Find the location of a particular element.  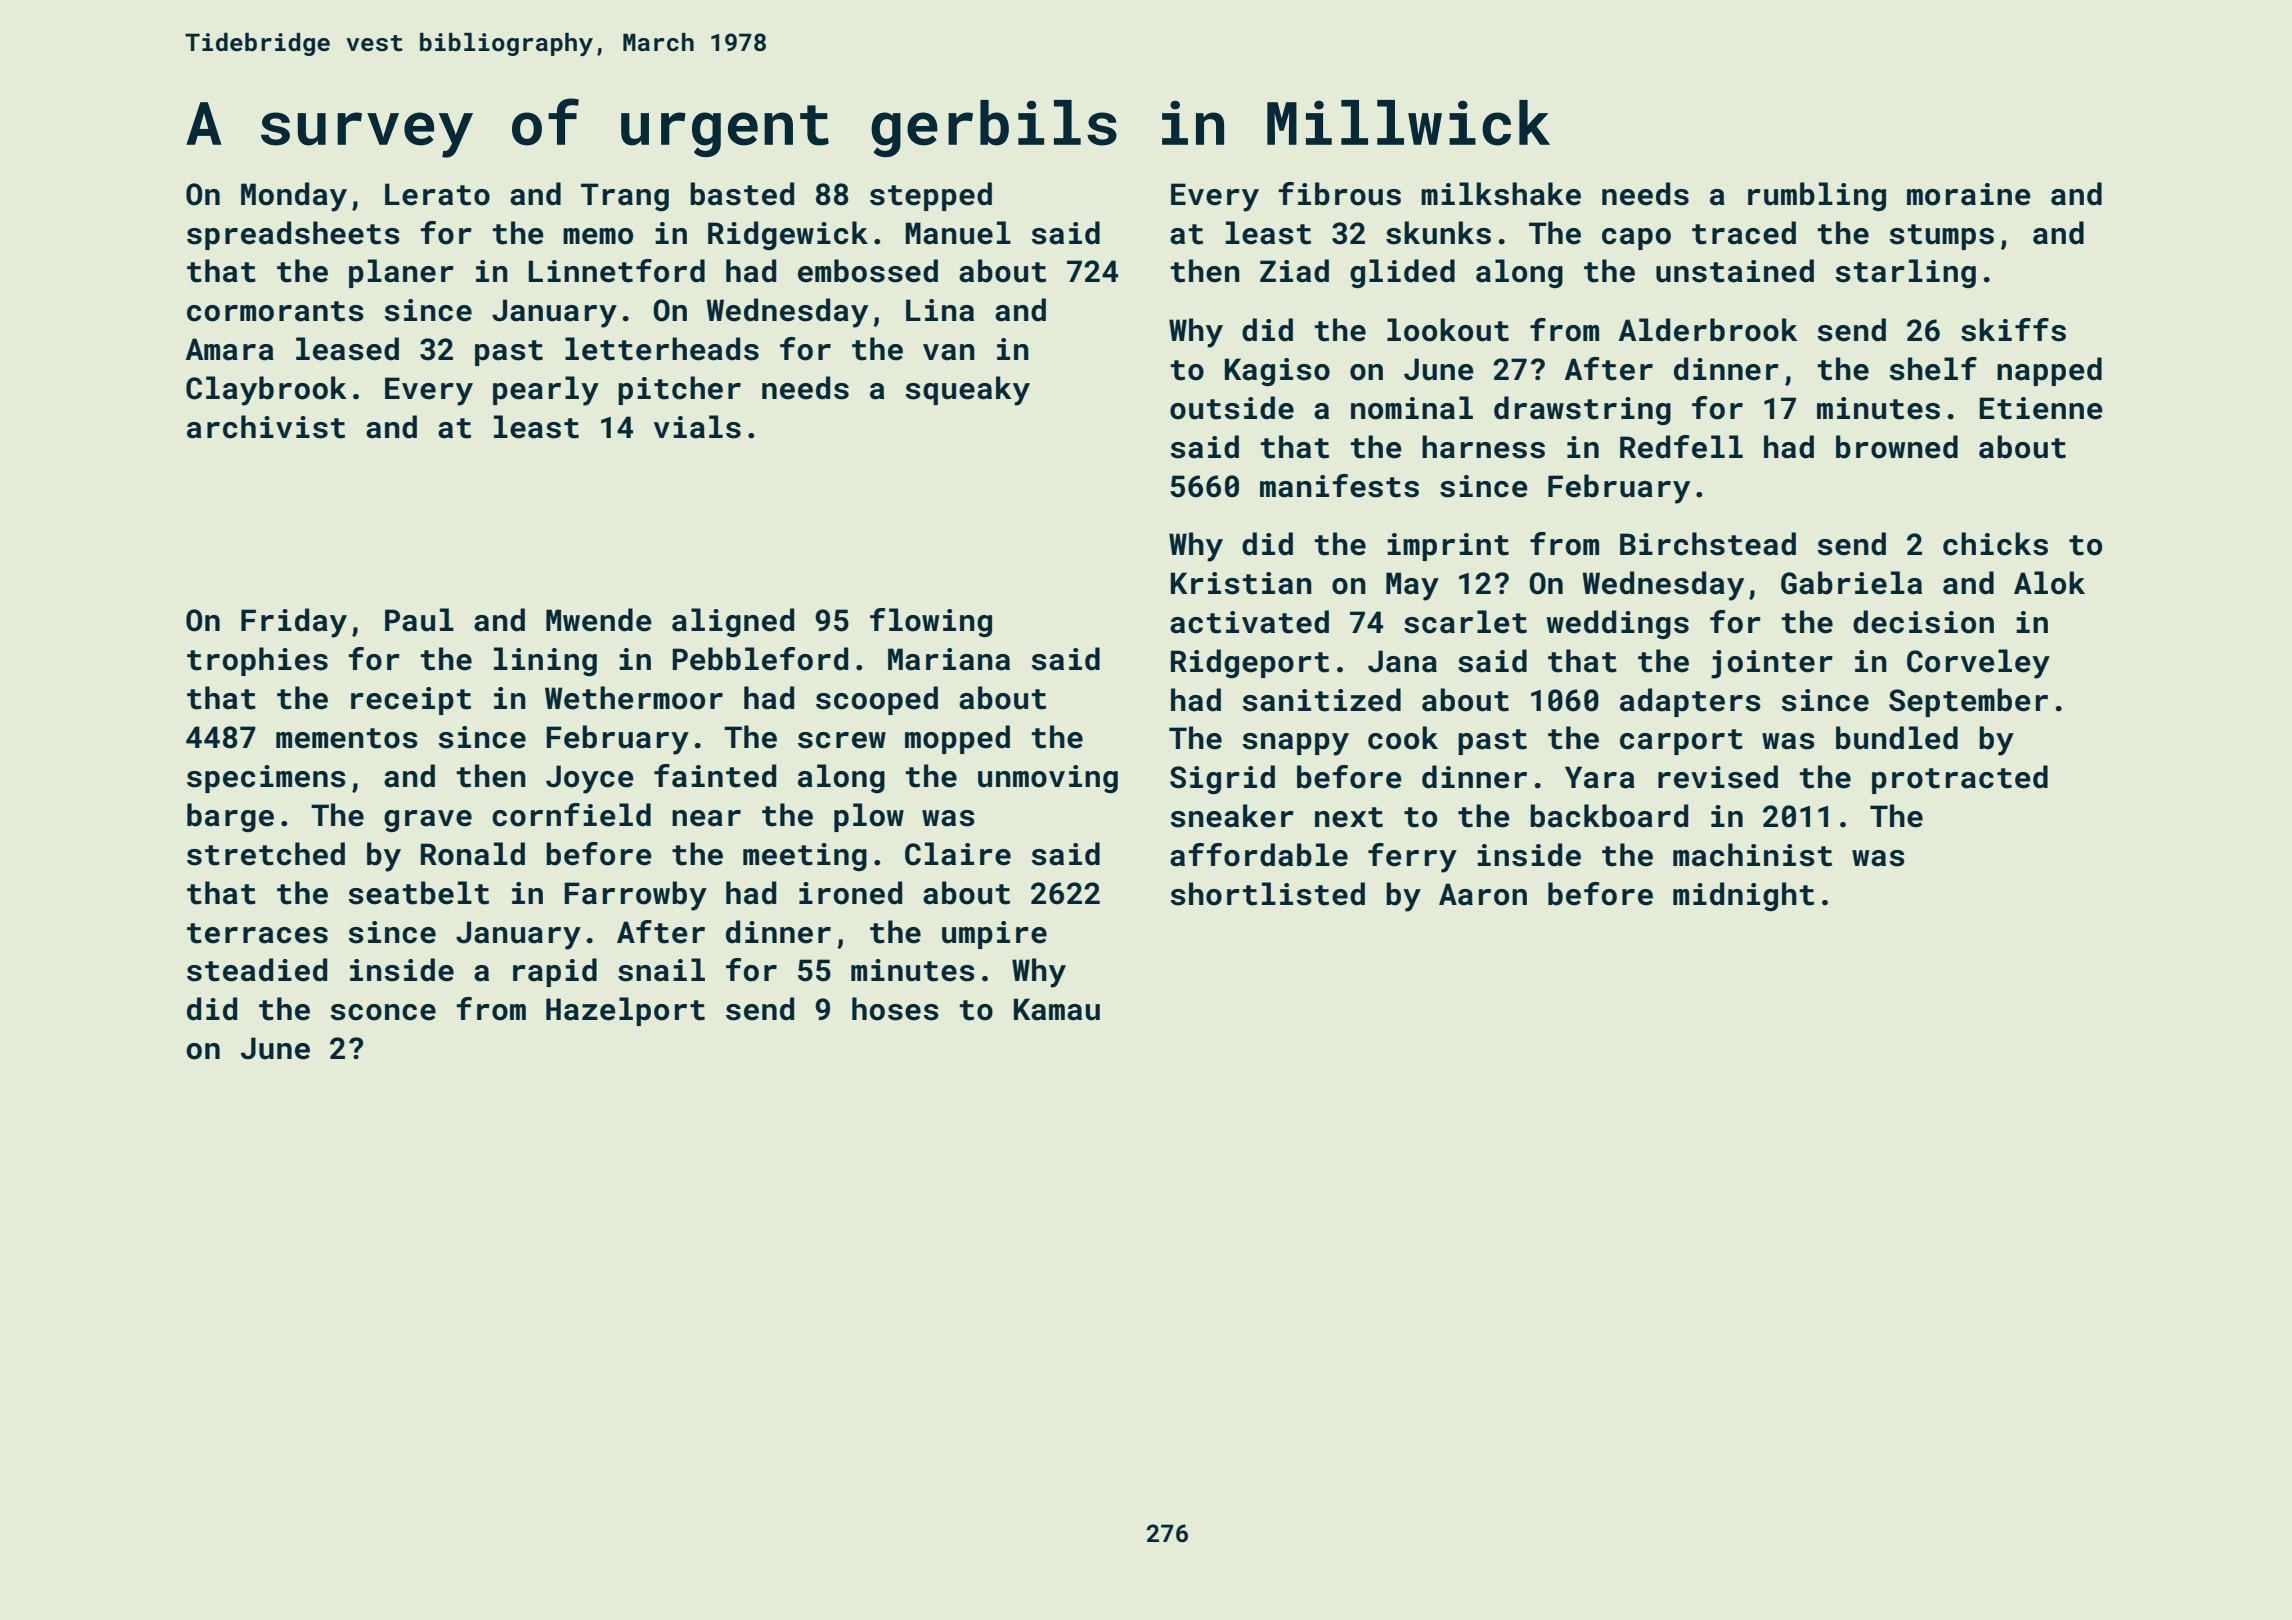

protracted is located at coordinates (1960, 779).
